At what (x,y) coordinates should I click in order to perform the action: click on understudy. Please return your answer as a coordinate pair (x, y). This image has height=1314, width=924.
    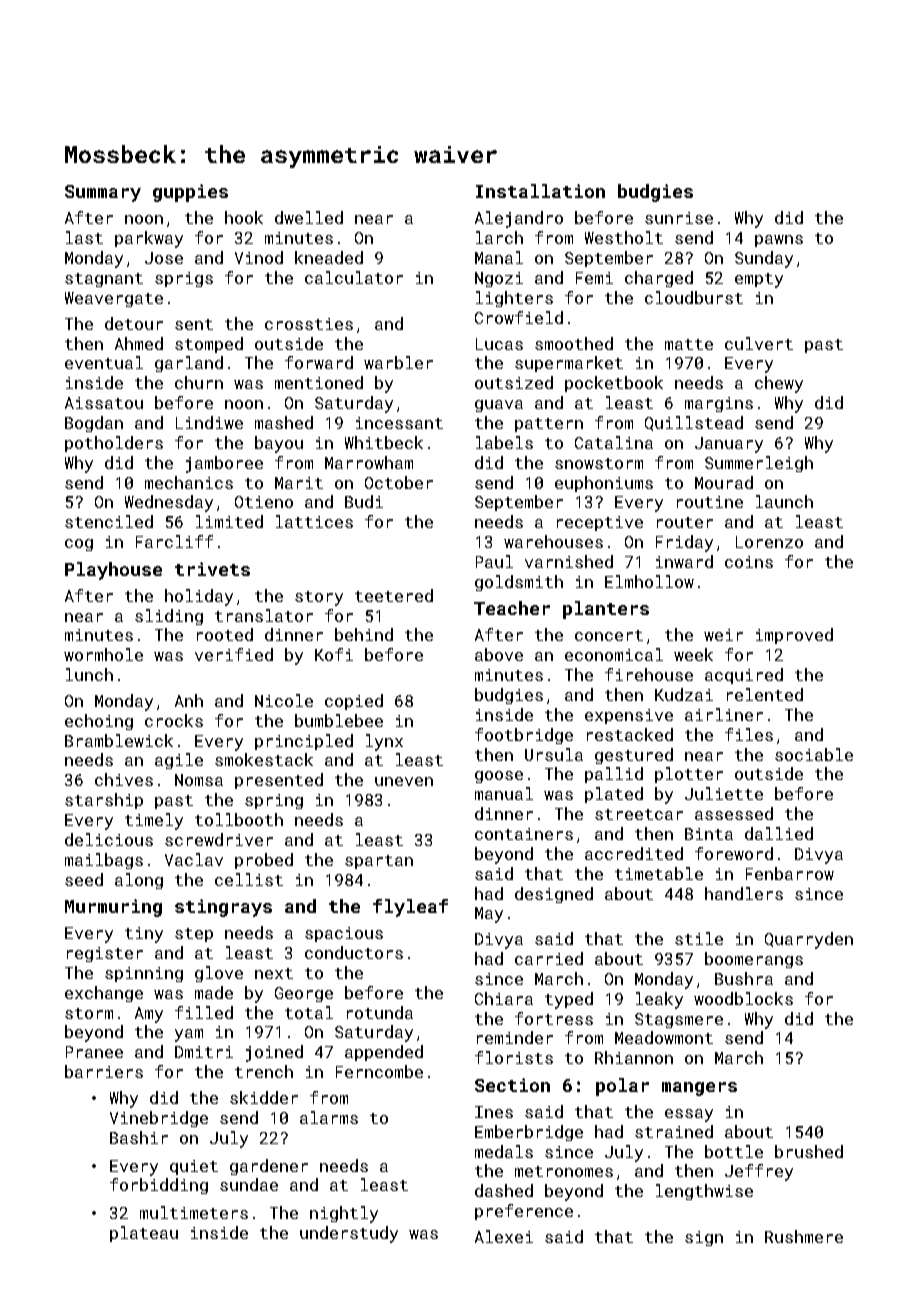
    Looking at the image, I should click on (349, 1234).
